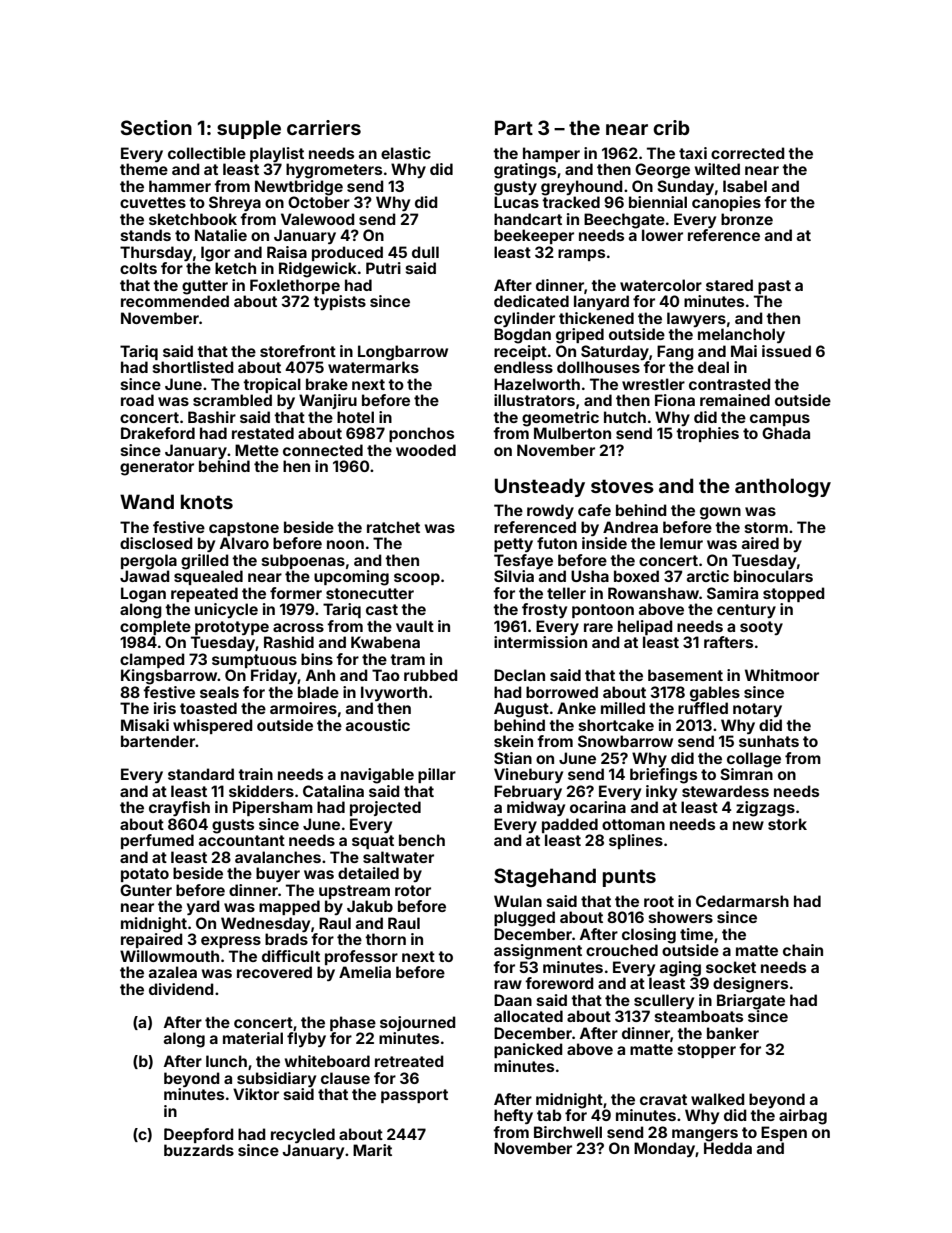 This page has height=1233, width=952. What do you see at coordinates (662, 235) in the page?
I see `lower` at bounding box center [662, 235].
